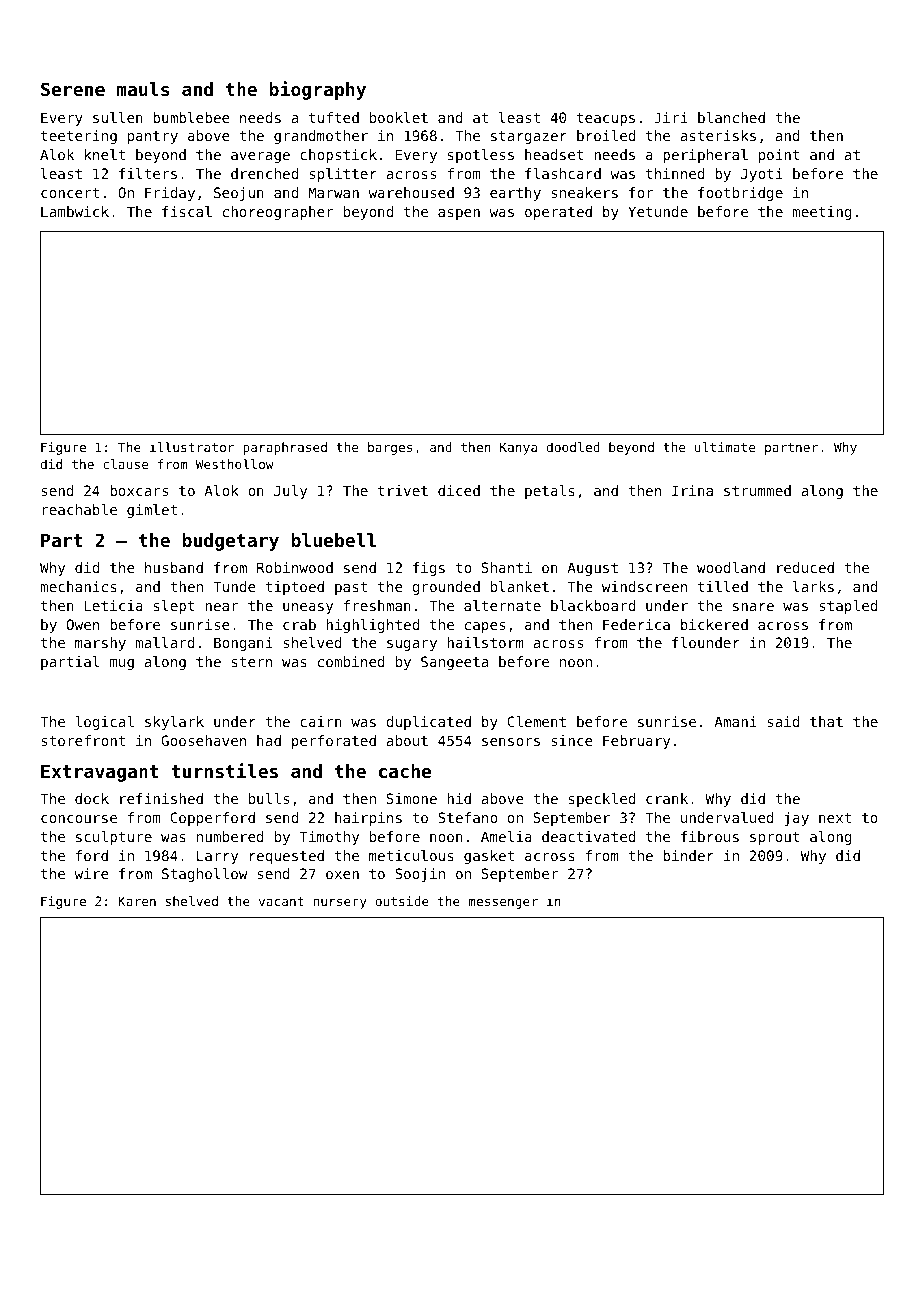 This screenshot has width=924, height=1308. I want to click on numbered, so click(230, 836).
